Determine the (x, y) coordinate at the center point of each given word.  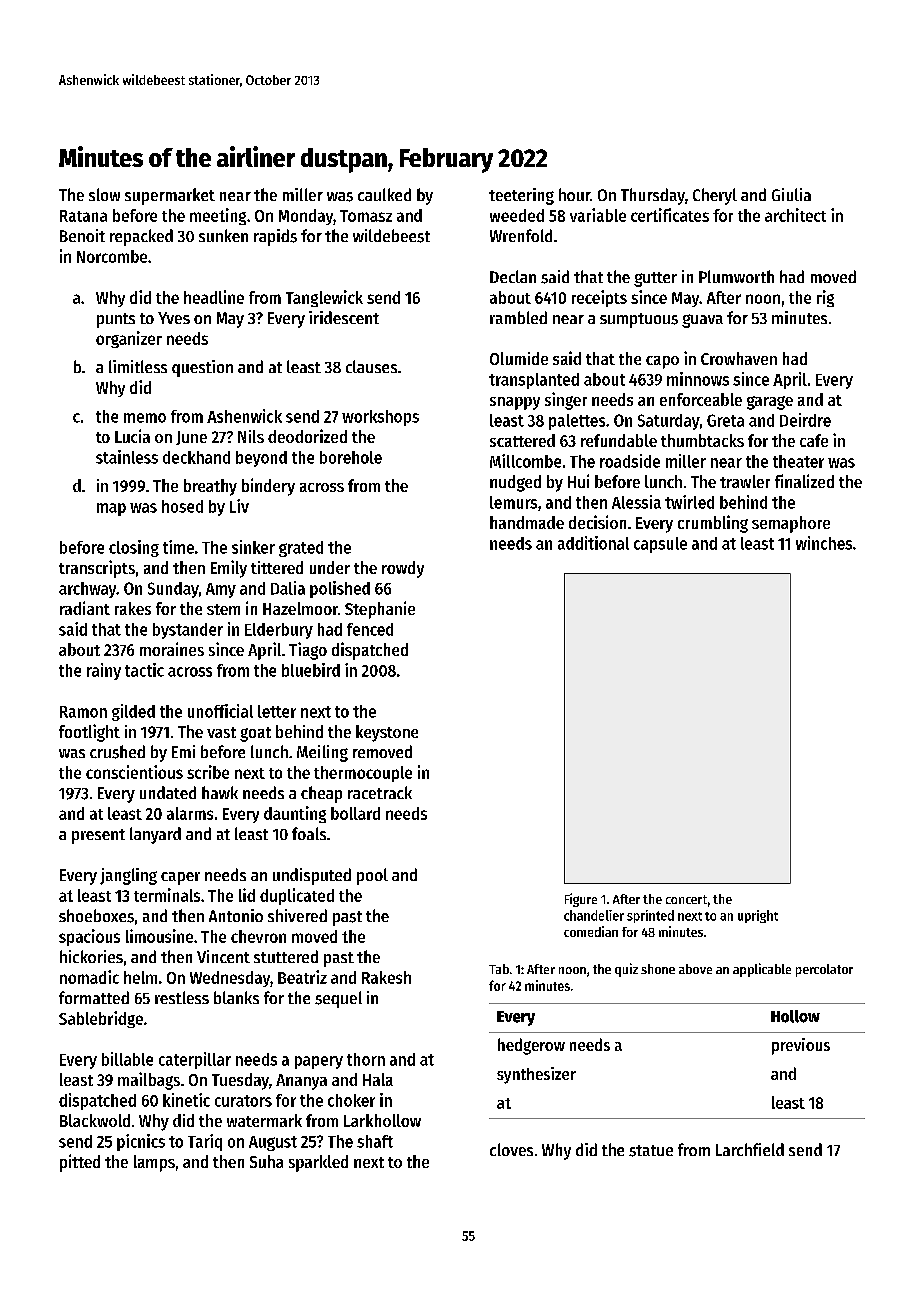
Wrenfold (521, 235)
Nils (251, 436)
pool (372, 876)
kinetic (186, 1100)
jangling (128, 876)
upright (758, 916)
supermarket (170, 196)
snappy (515, 403)
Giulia (791, 194)
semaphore (791, 524)
